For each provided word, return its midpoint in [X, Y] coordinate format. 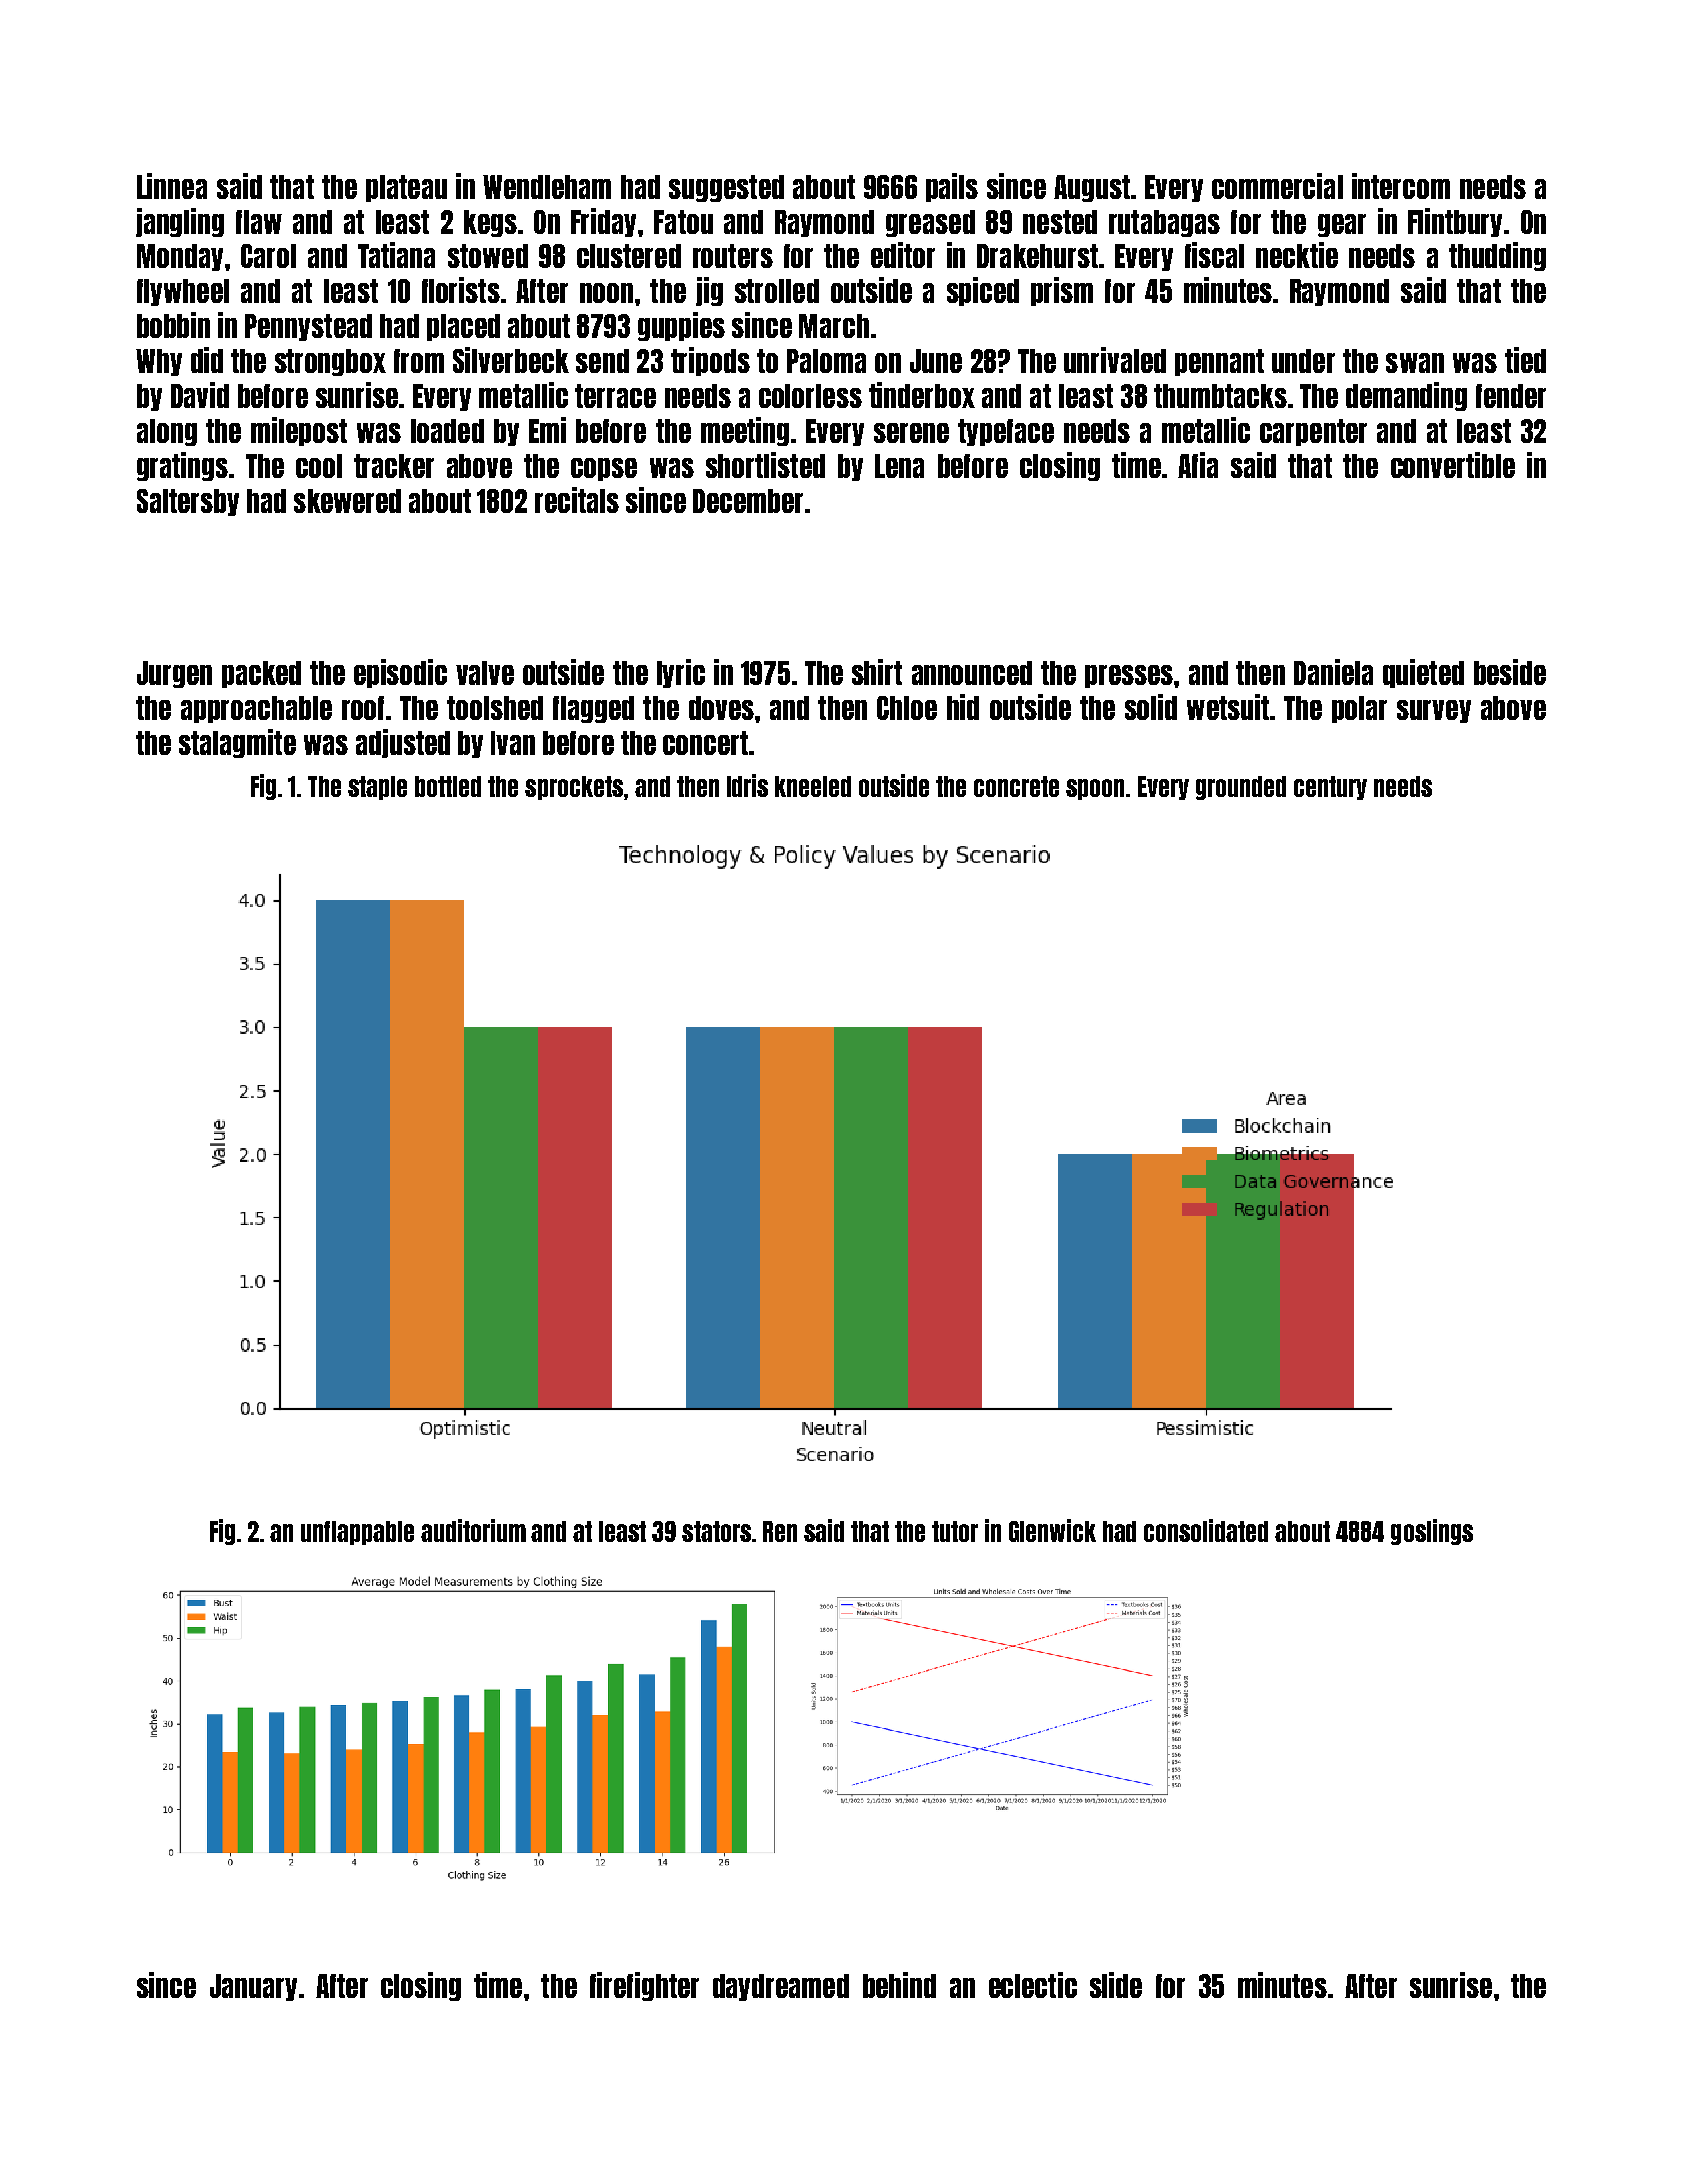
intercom [1401, 186]
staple [377, 788]
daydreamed [781, 1987]
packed [261, 674]
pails [952, 187]
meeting [745, 431]
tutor [955, 1531]
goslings [1432, 1532]
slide [1116, 1985]
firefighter [644, 1986]
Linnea [172, 186]
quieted [1423, 673]
